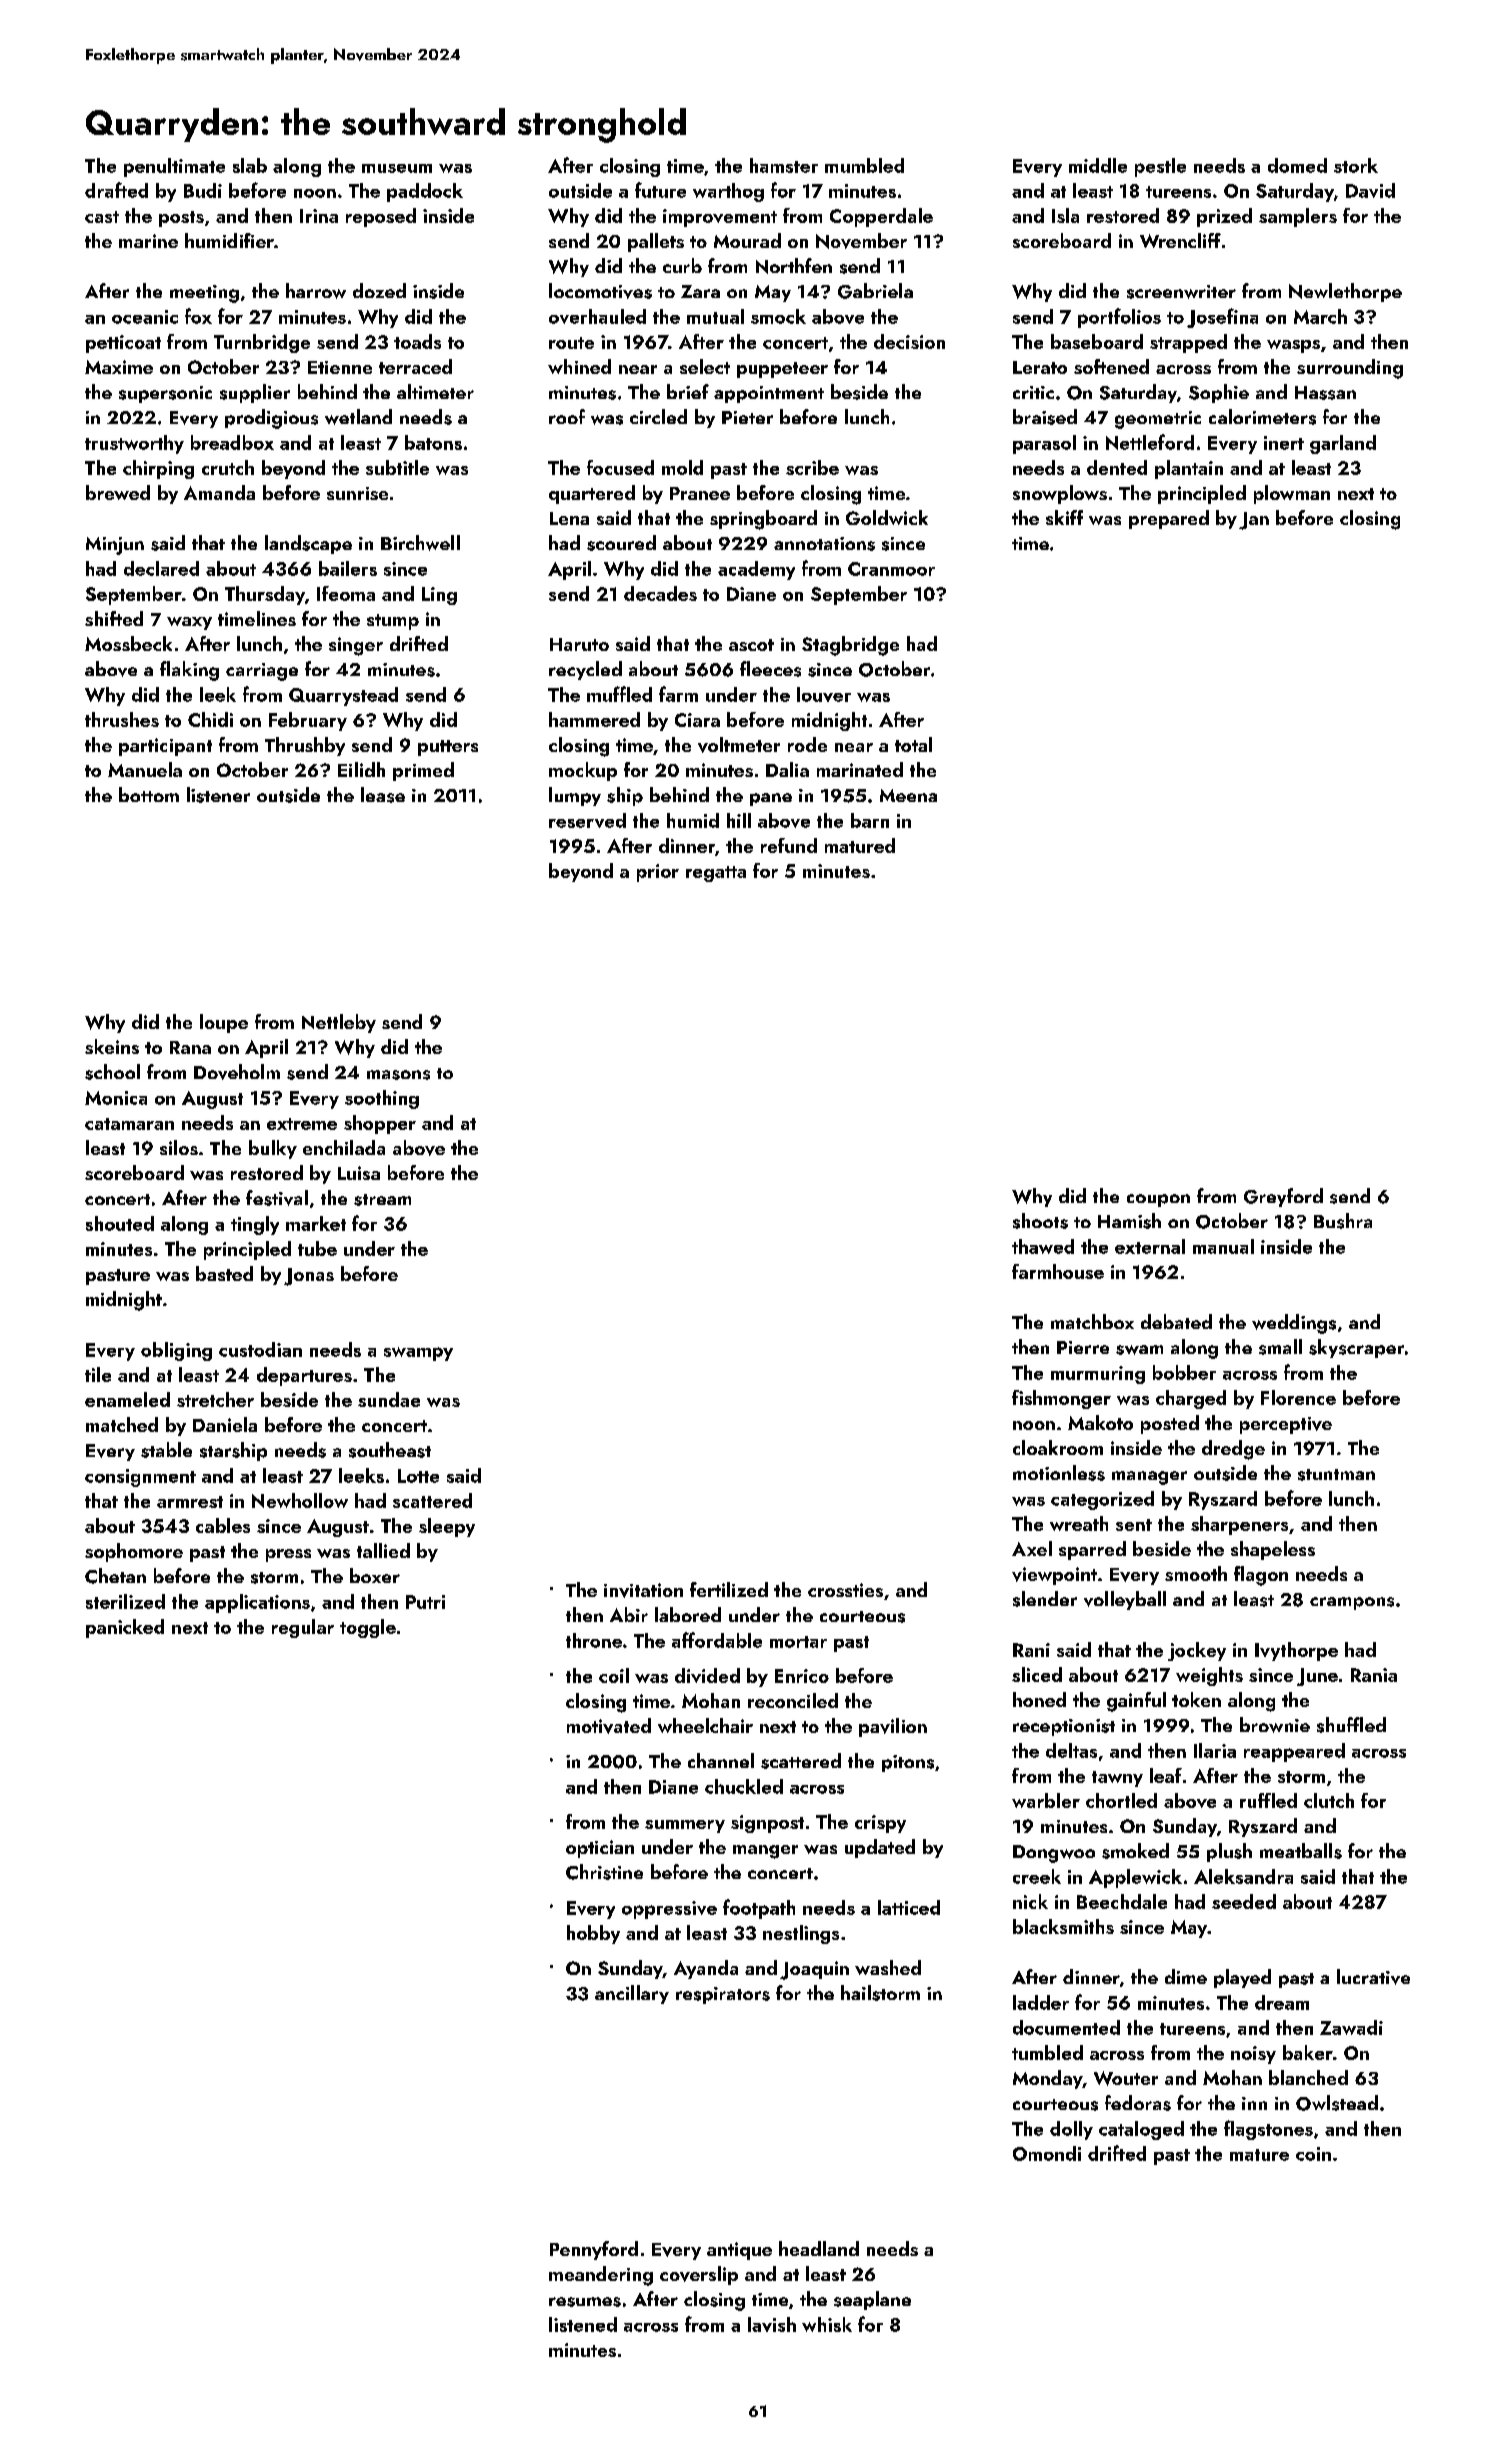 The width and height of the image is (1496, 2464). Describe the element at coordinates (165, 747) in the image. I see `participant` at that location.
